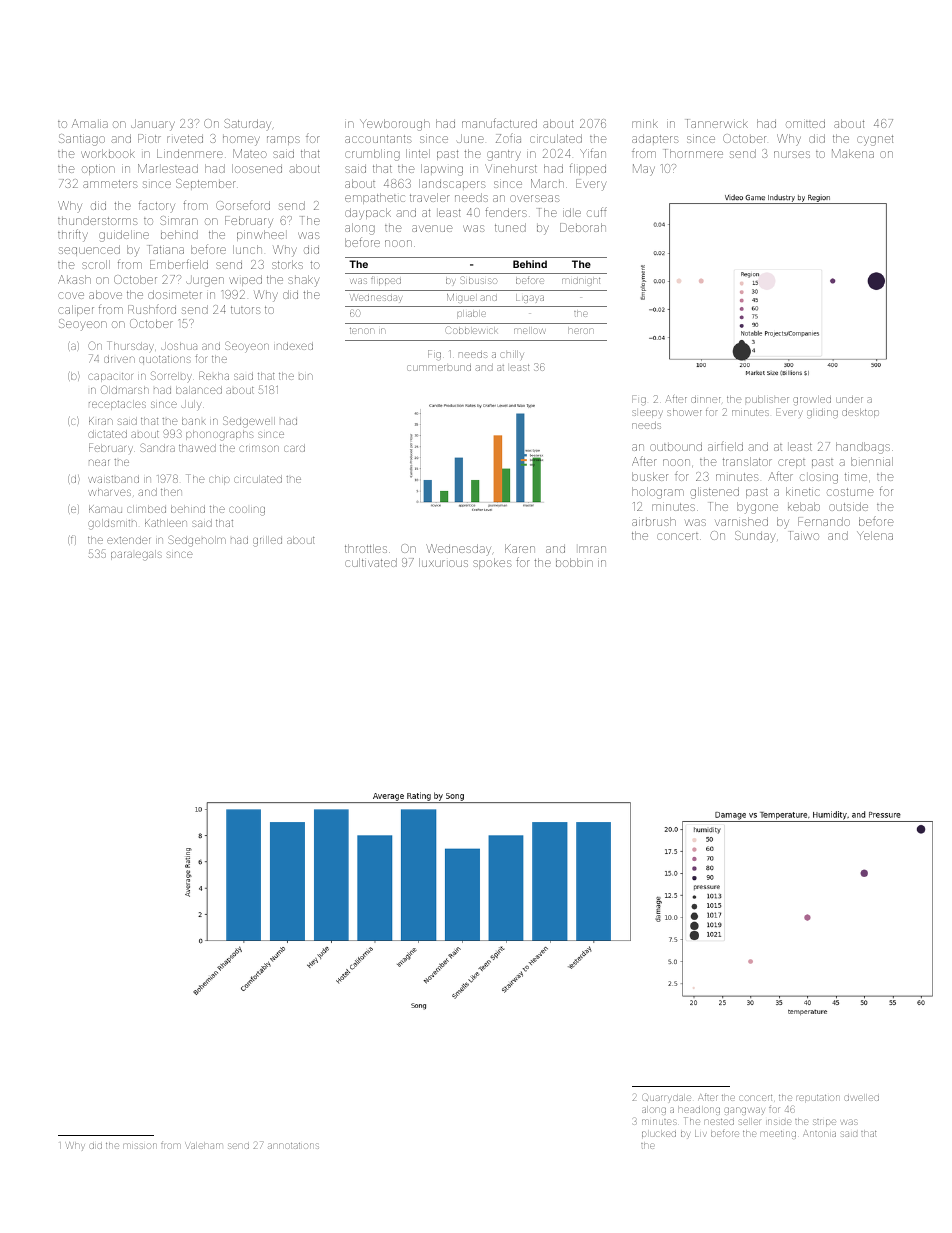 The height and width of the screenshot is (1233, 952). What do you see at coordinates (293, 1146) in the screenshot?
I see `annotations` at bounding box center [293, 1146].
